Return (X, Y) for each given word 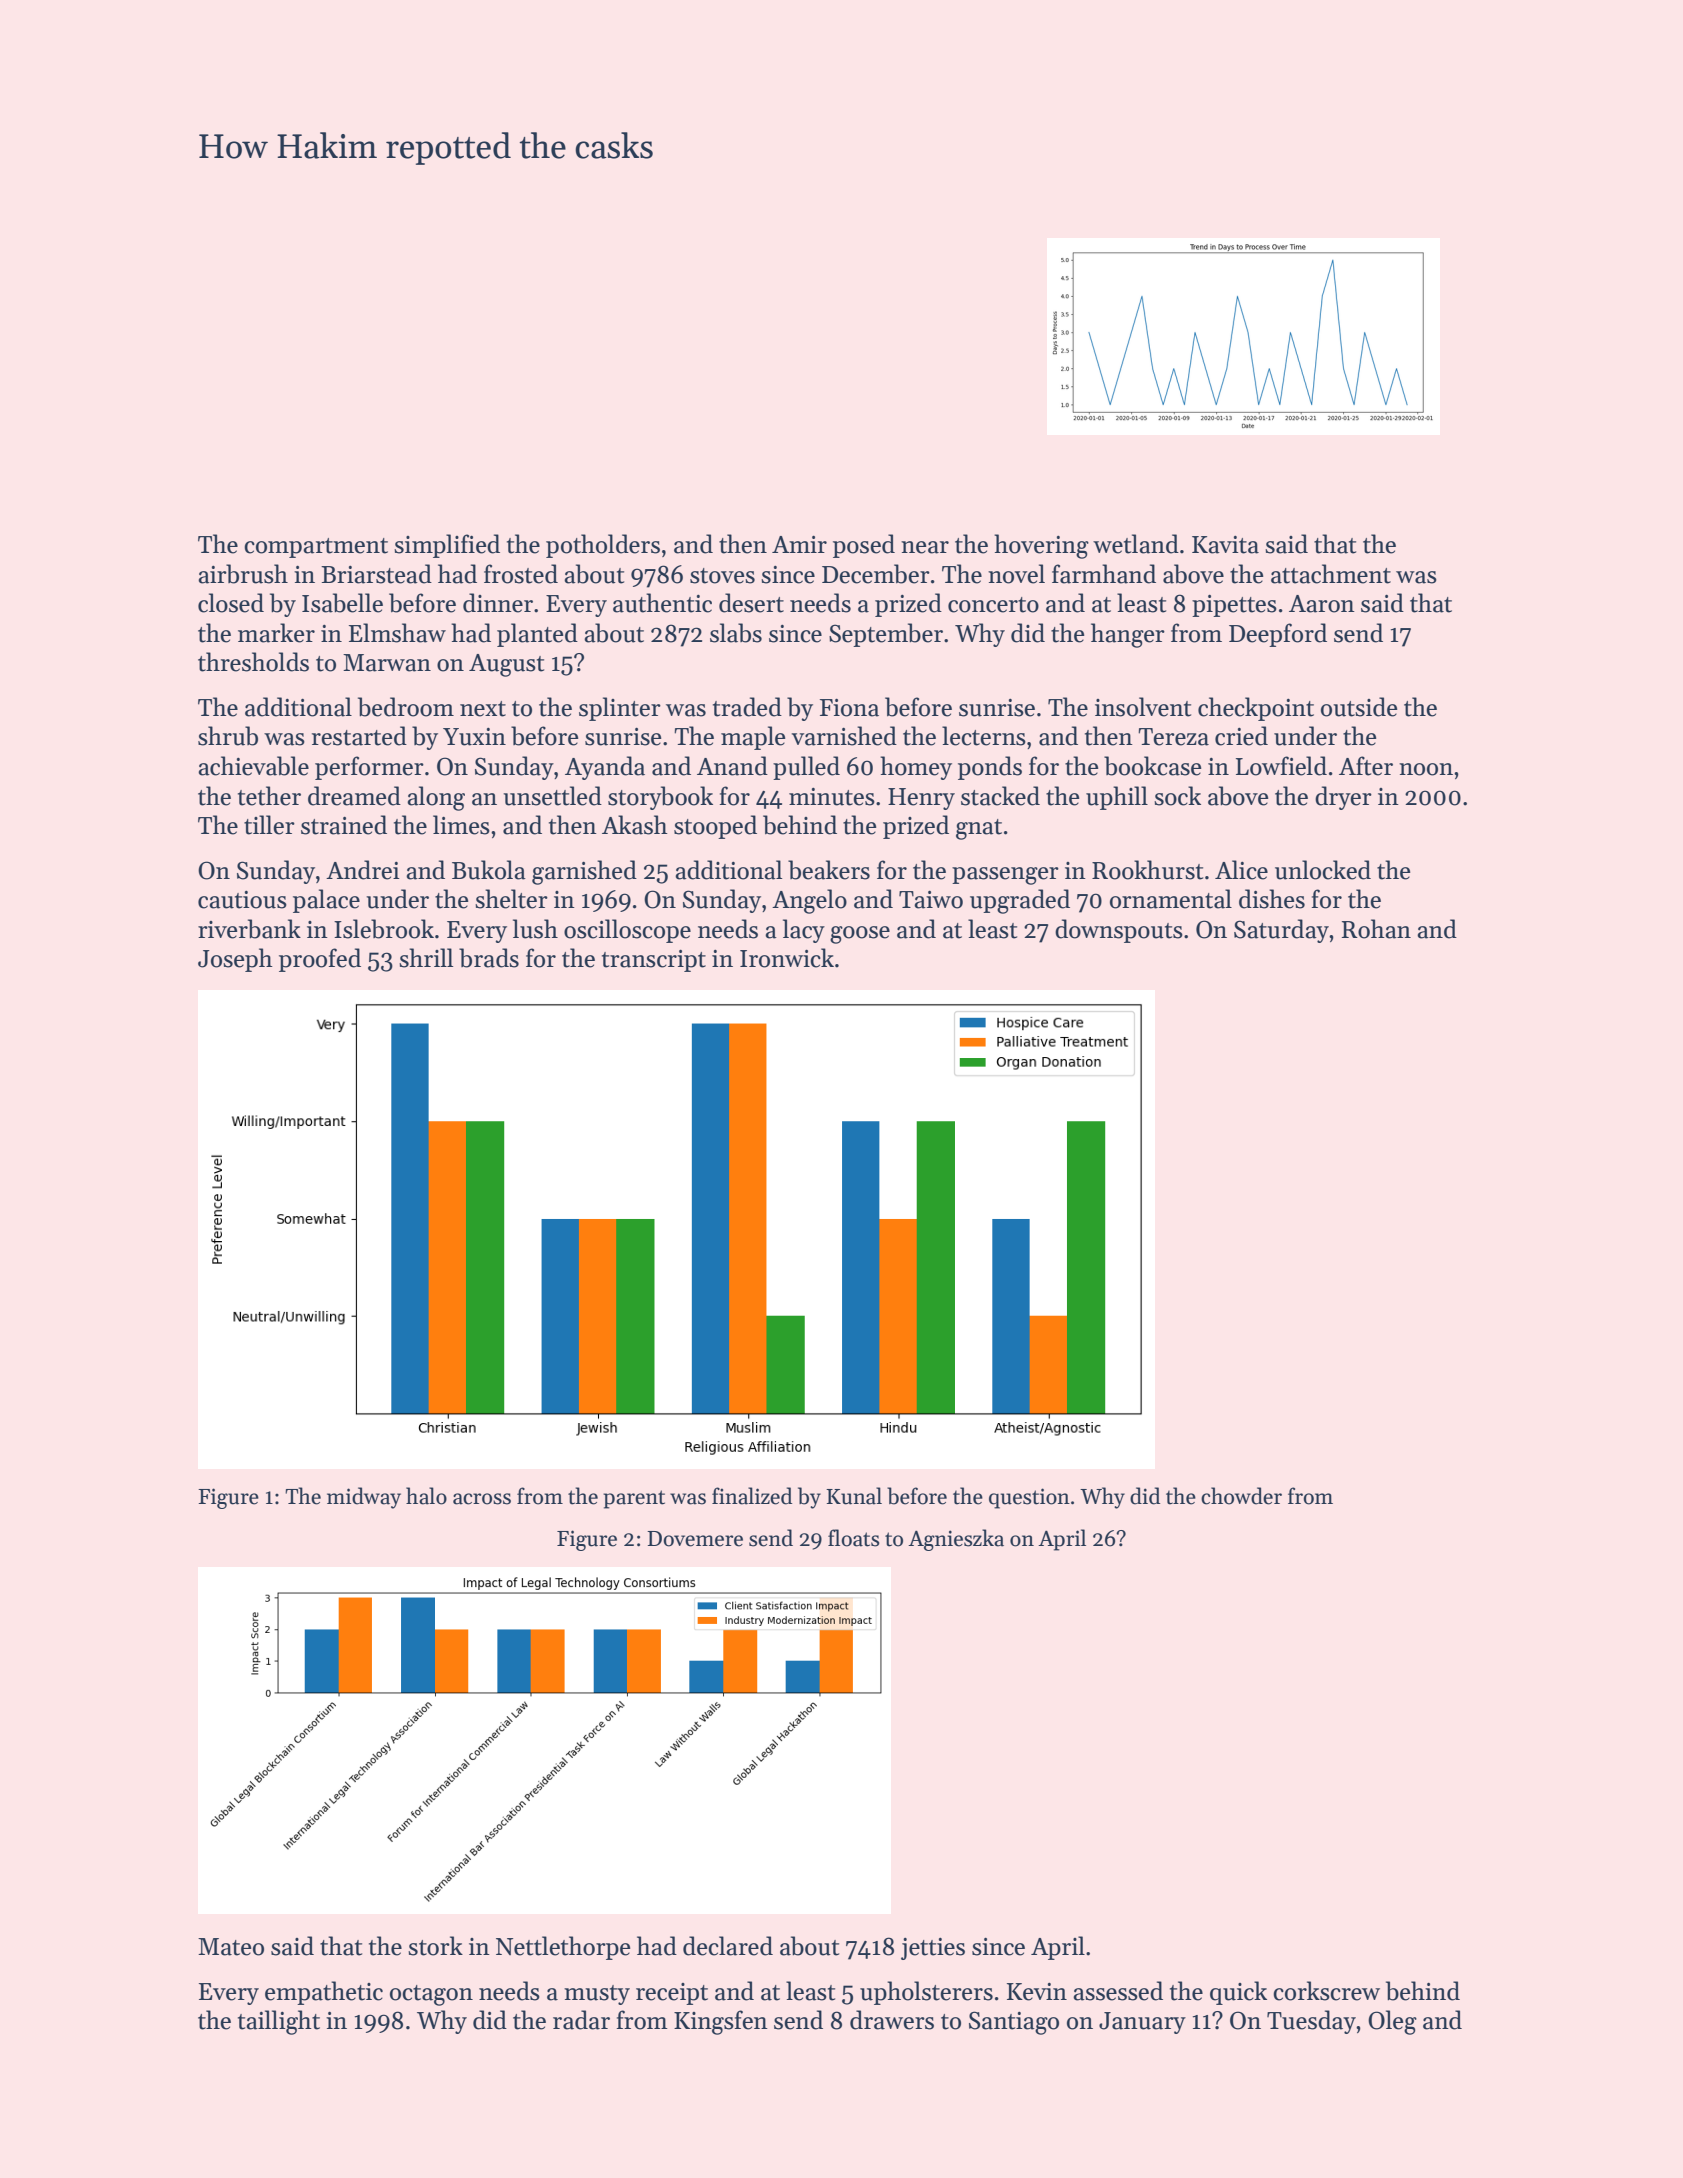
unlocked (1323, 870)
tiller (269, 825)
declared (728, 1946)
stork (435, 1946)
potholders (603, 546)
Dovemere (695, 1539)
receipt (672, 1994)
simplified (447, 546)
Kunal (854, 1496)
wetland (1136, 544)
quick (1238, 1993)
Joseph (235, 960)
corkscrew (1326, 1991)
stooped (715, 827)
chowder (1241, 1496)
